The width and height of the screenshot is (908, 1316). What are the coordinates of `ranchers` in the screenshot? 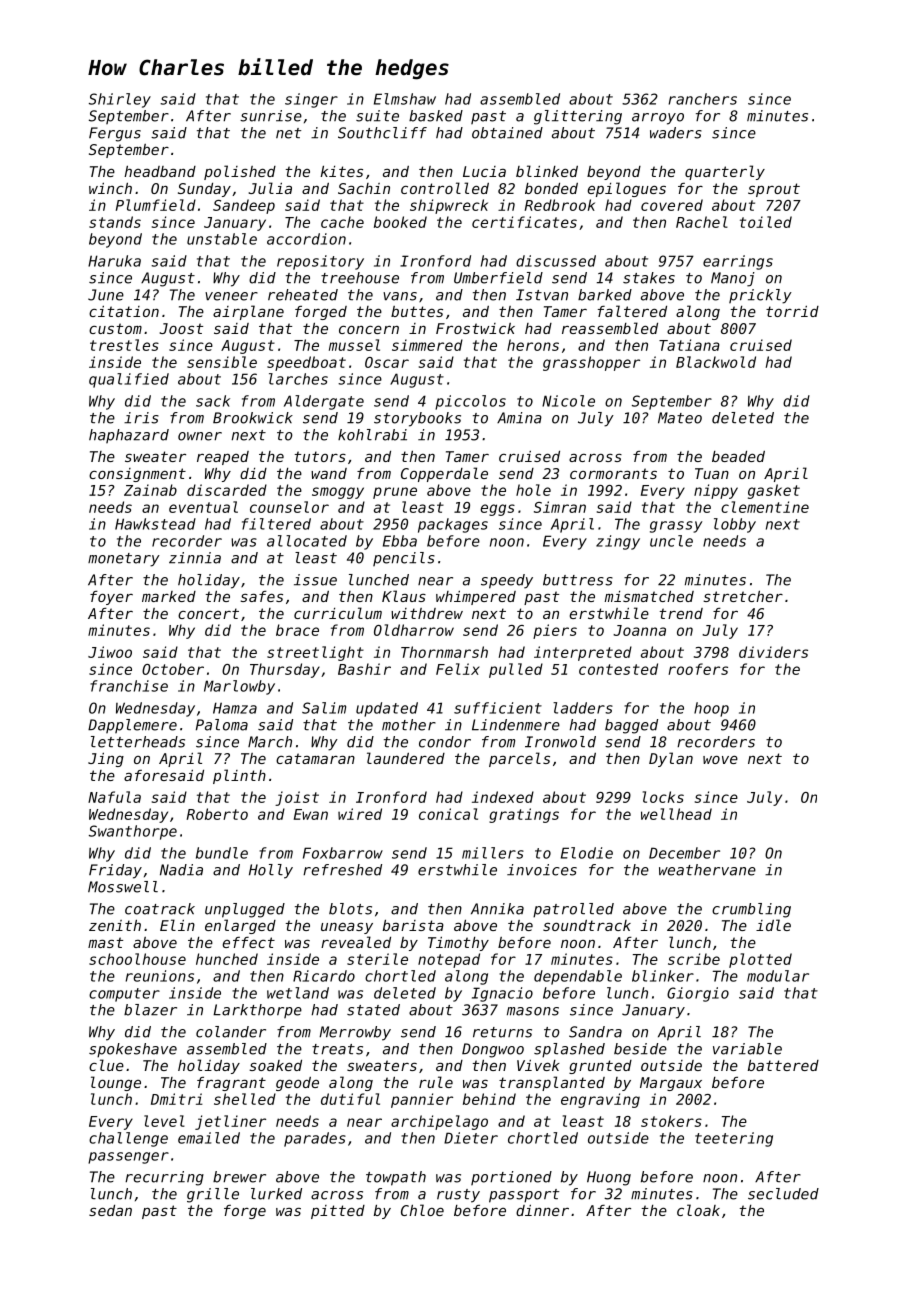 It's located at (703, 99).
